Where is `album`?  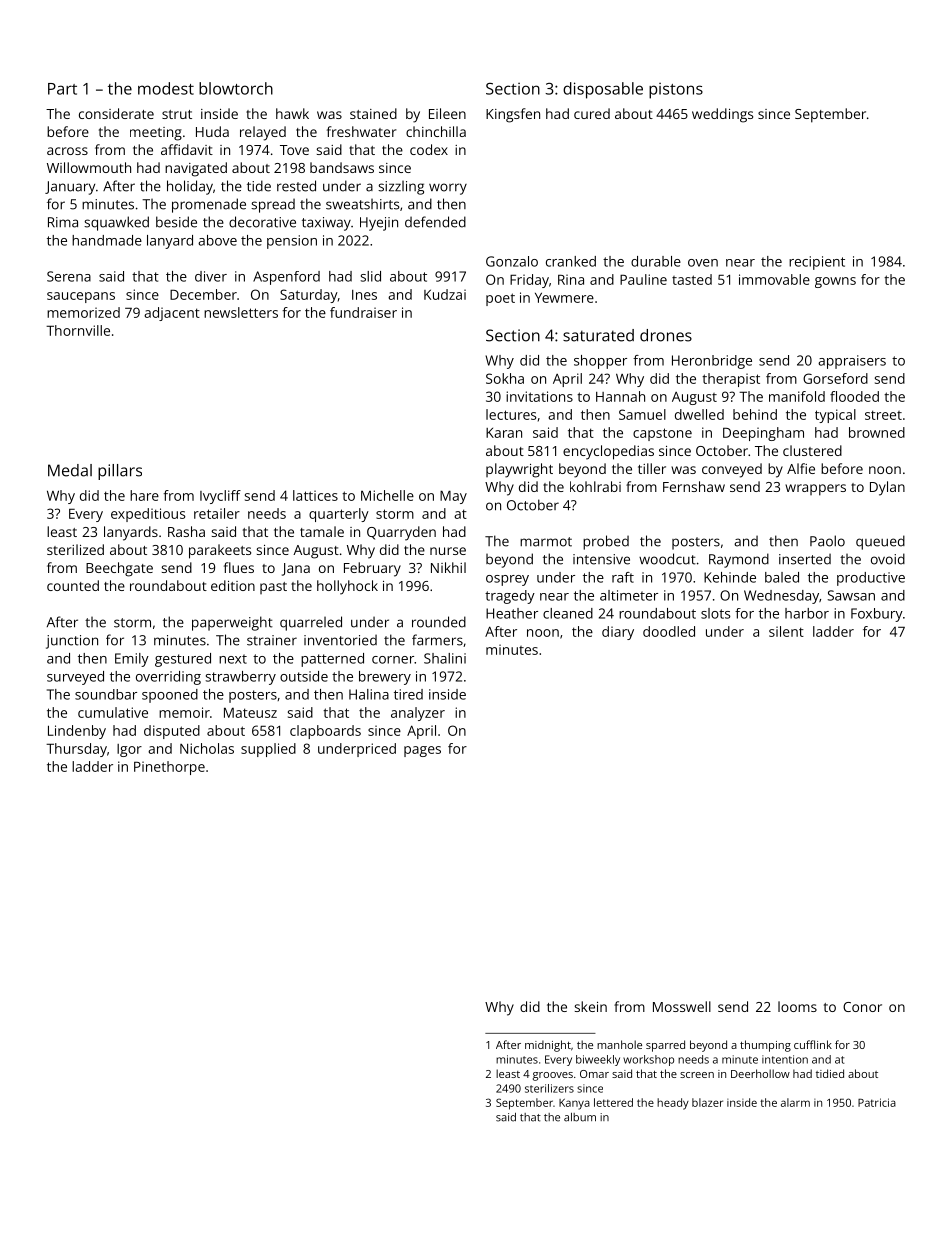 album is located at coordinates (580, 1117).
